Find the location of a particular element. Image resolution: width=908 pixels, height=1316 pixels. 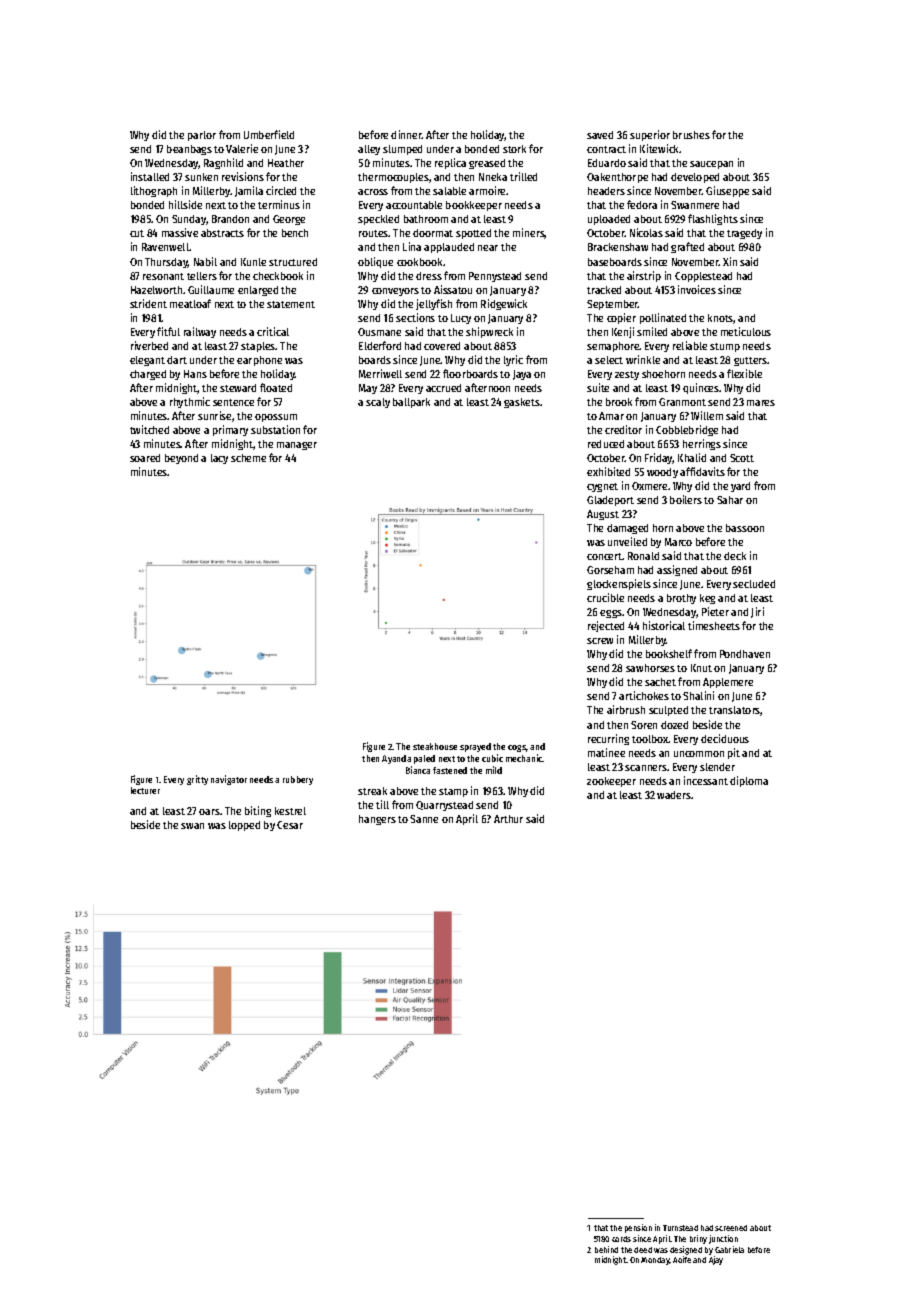

cords is located at coordinates (621, 1239).
